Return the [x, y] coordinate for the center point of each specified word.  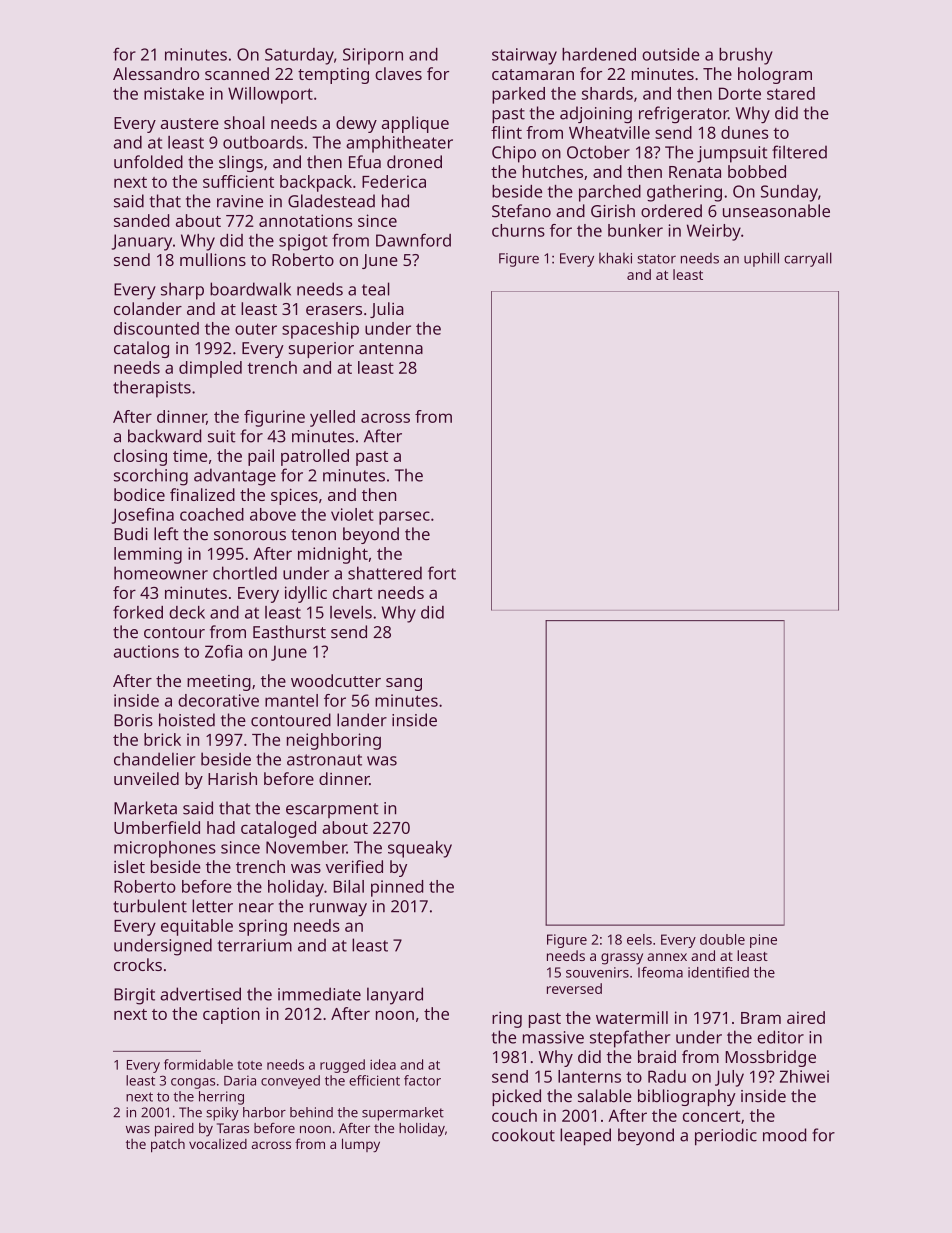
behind [311, 1112]
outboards [263, 142]
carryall [808, 259]
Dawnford [413, 240]
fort [442, 573]
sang [404, 684]
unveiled [146, 778]
